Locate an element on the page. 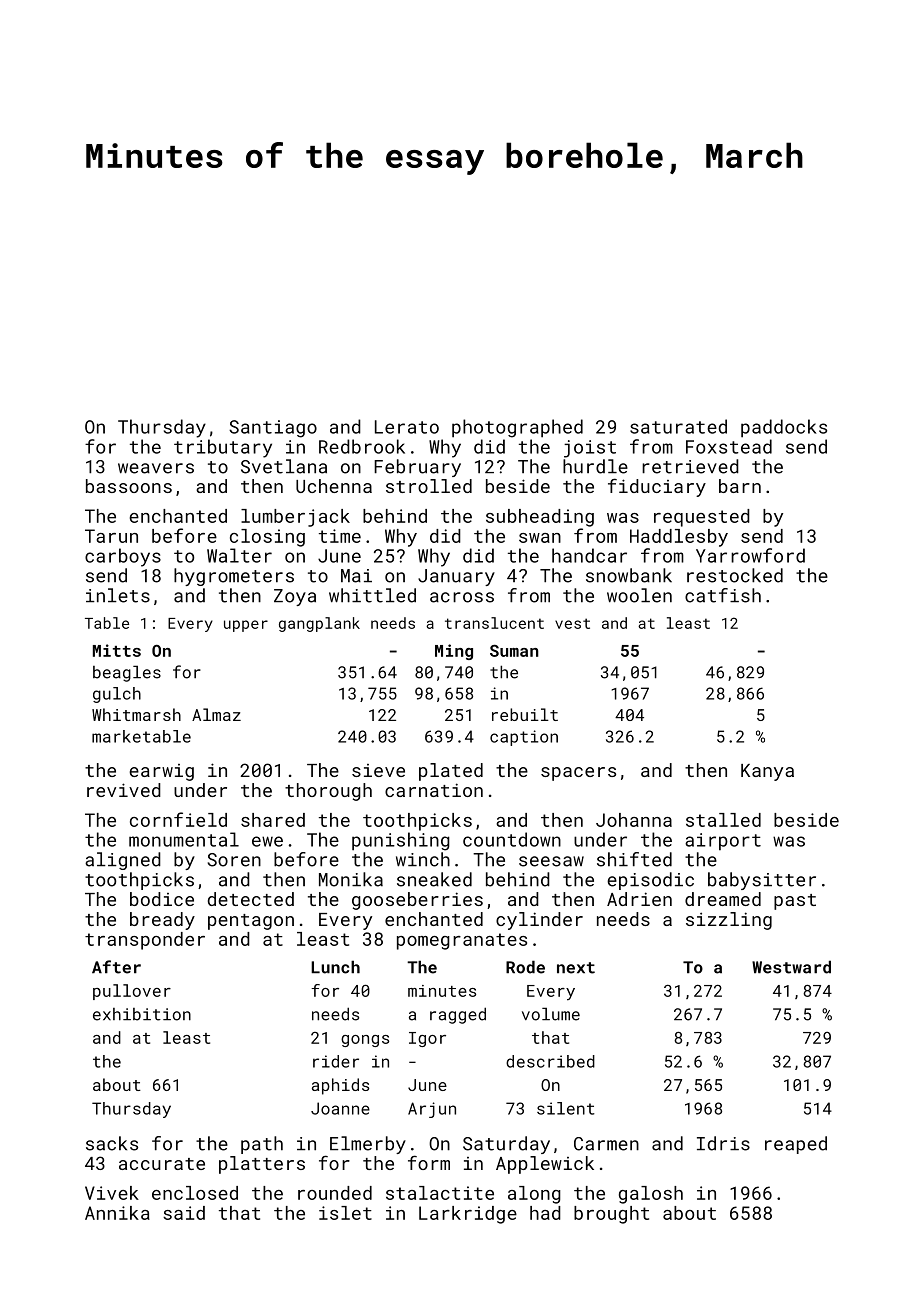 This page has height=1314, width=924. barn is located at coordinates (740, 486).
